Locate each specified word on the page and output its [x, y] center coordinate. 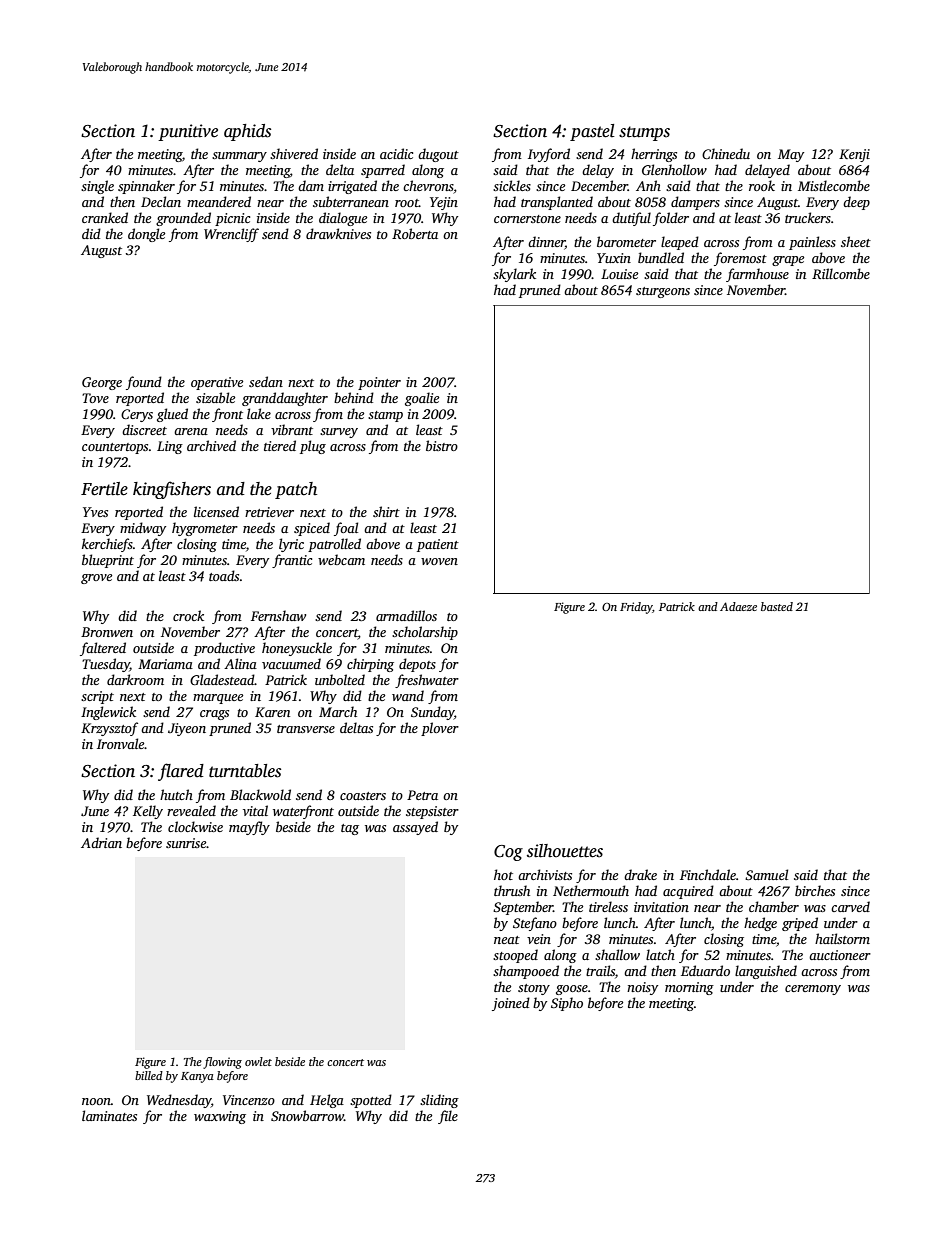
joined [511, 1004]
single [97, 187]
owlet [258, 1061]
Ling [170, 447]
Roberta [415, 233]
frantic [292, 561]
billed [149, 1075]
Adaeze [738, 606]
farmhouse [757, 275]
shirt [386, 511]
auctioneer [840, 955]
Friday [636, 608]
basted [777, 606]
